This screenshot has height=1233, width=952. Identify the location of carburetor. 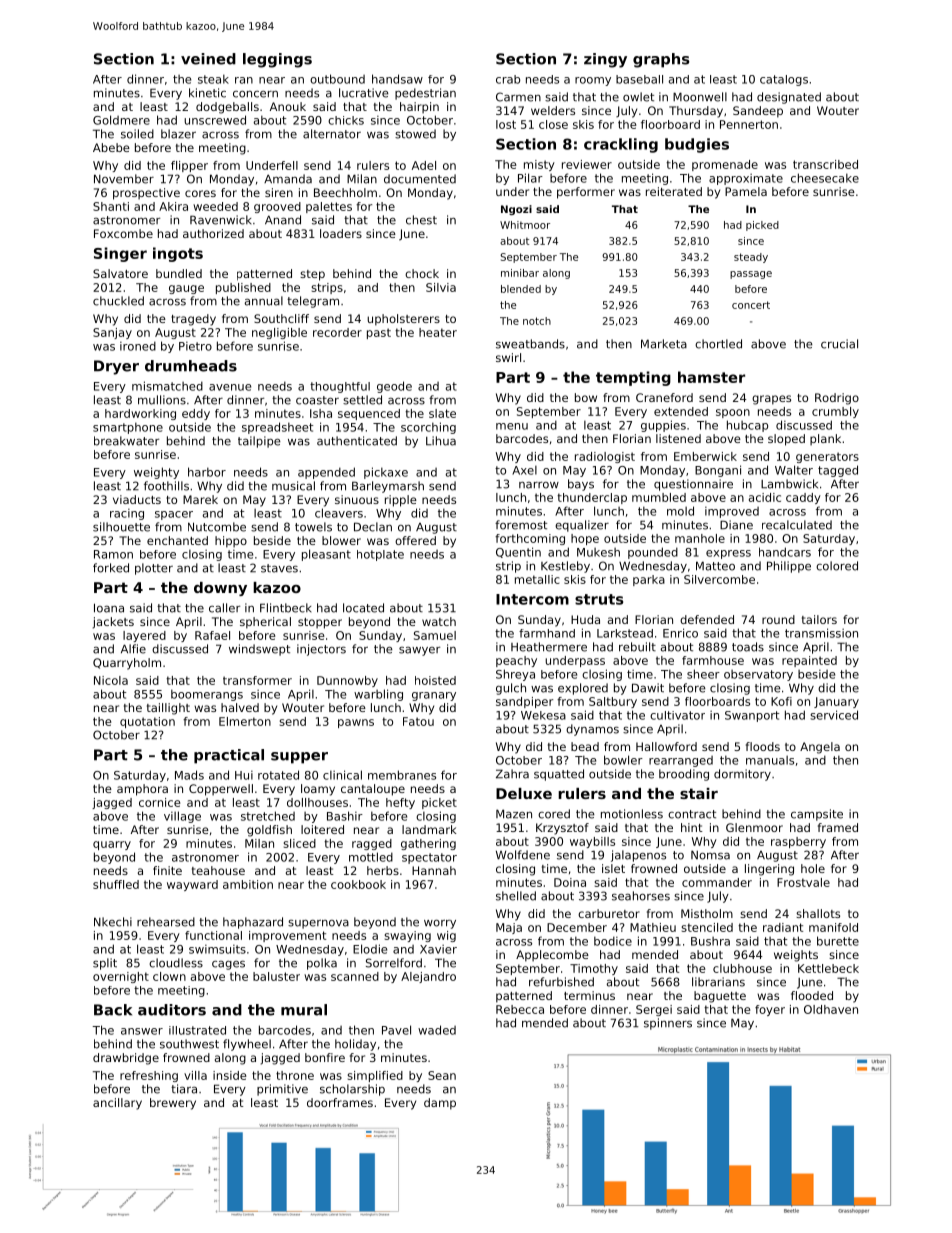
(609, 913).
